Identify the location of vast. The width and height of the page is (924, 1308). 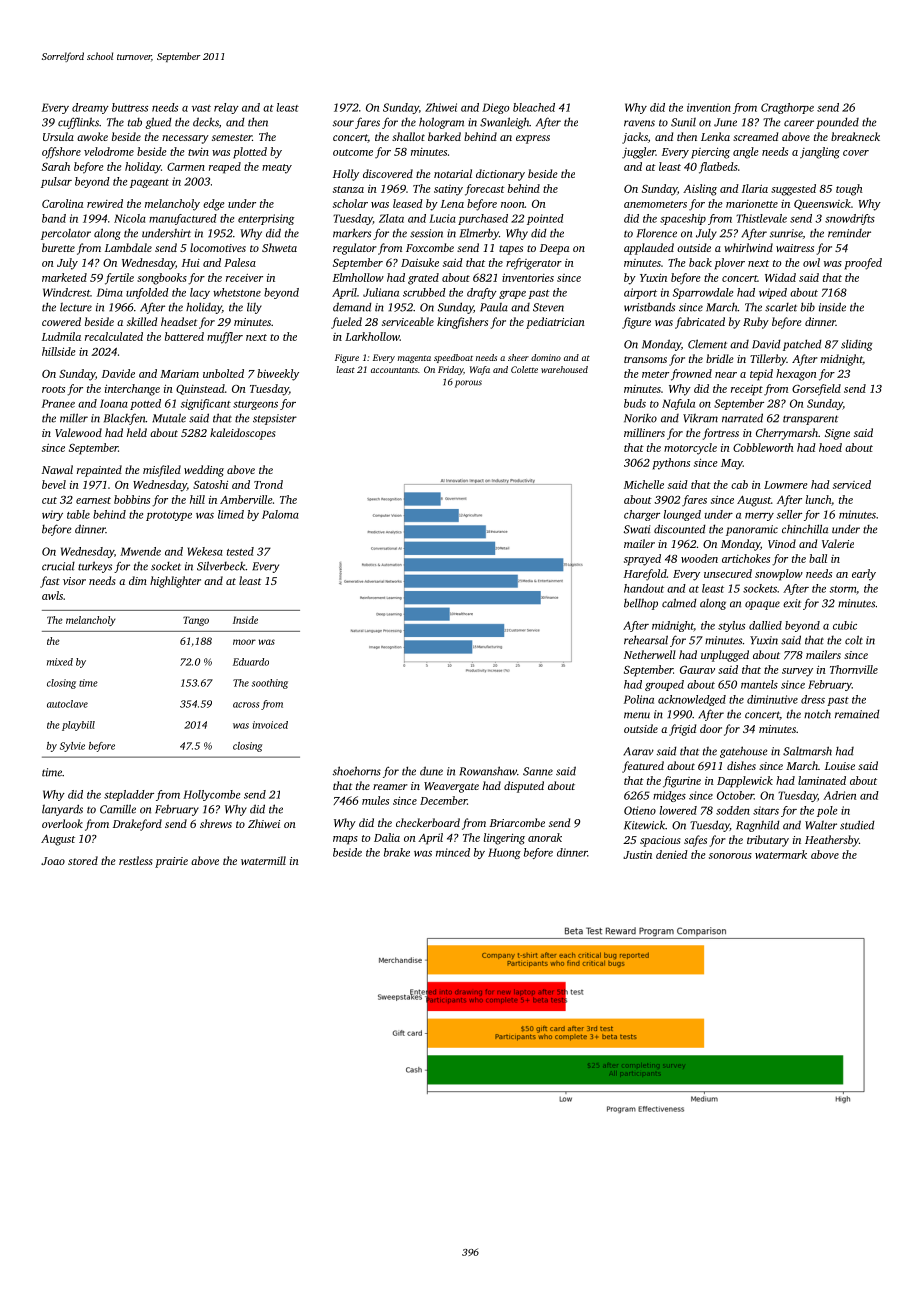
(201, 108).
